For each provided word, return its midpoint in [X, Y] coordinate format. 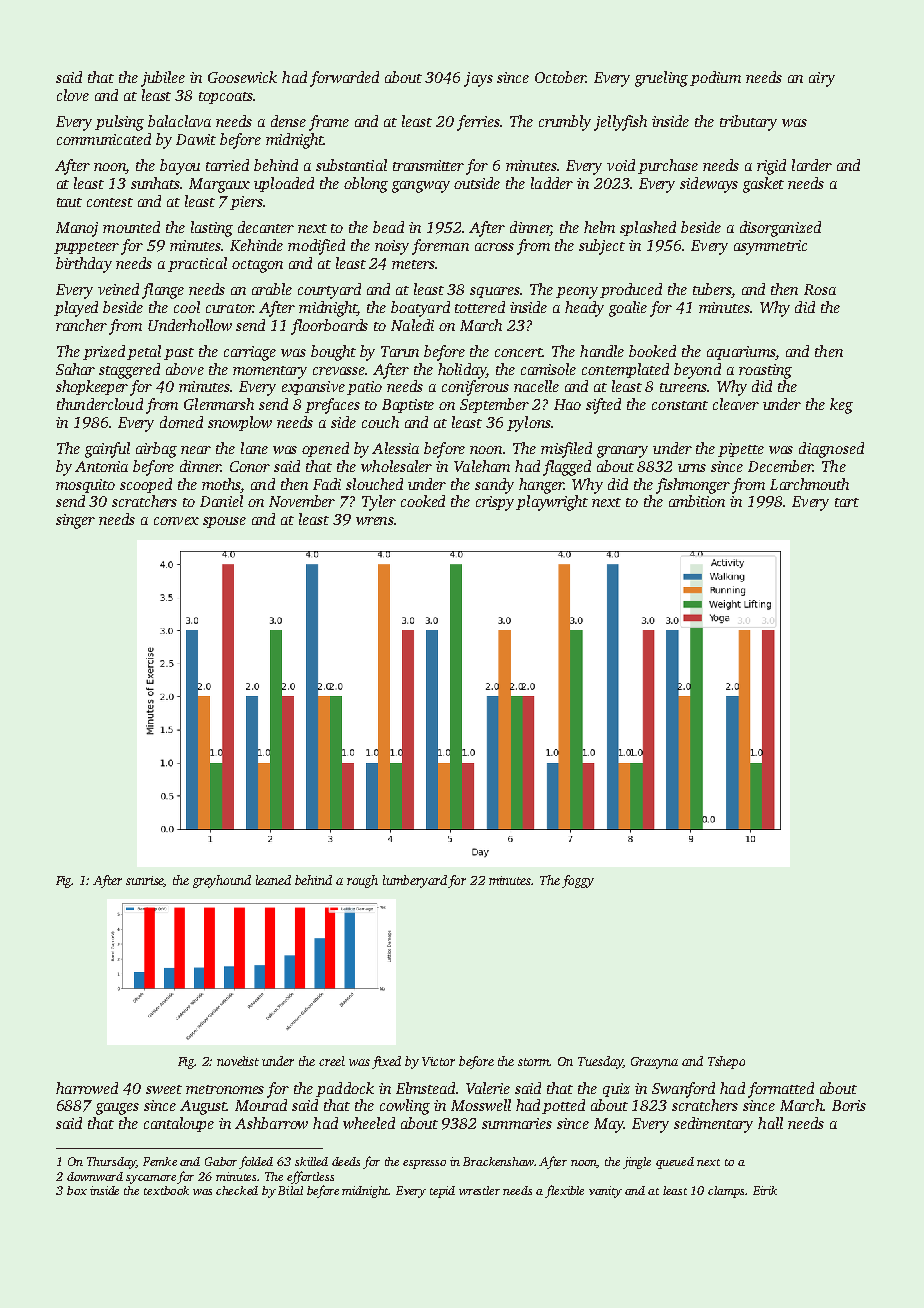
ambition [697, 501]
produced [631, 290]
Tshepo [726, 1062]
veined [118, 289]
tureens [683, 387]
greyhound [222, 881]
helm [599, 227]
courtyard [329, 291]
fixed [386, 1062]
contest [110, 202]
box [77, 1190]
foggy [578, 881]
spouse [224, 522]
